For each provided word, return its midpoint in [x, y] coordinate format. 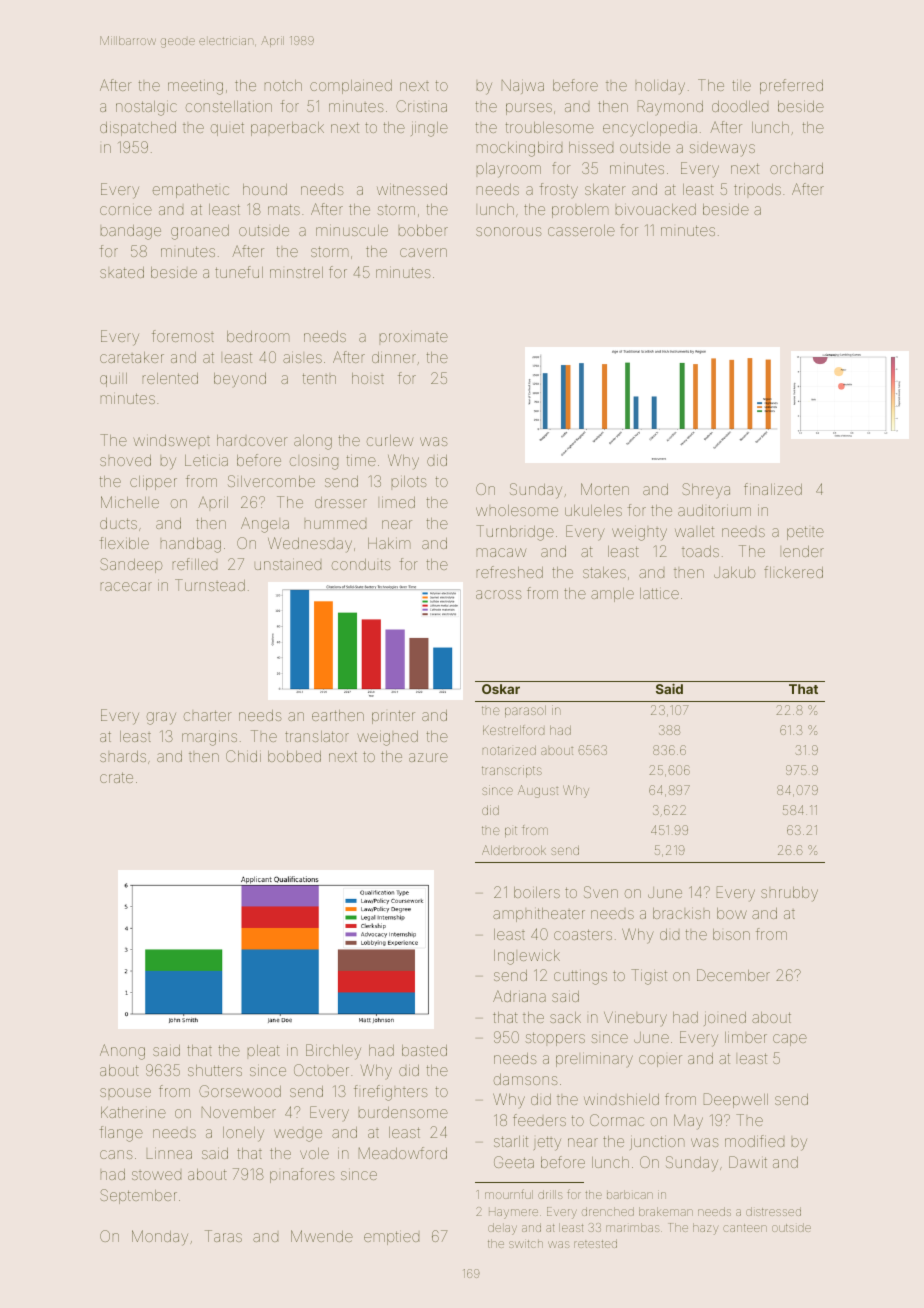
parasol [525, 711]
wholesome [517, 510]
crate [116, 777]
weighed [387, 738]
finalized [773, 489]
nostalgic [146, 108]
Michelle [130, 502]
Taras [223, 1236]
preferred [791, 86]
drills [550, 1194]
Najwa [523, 86]
